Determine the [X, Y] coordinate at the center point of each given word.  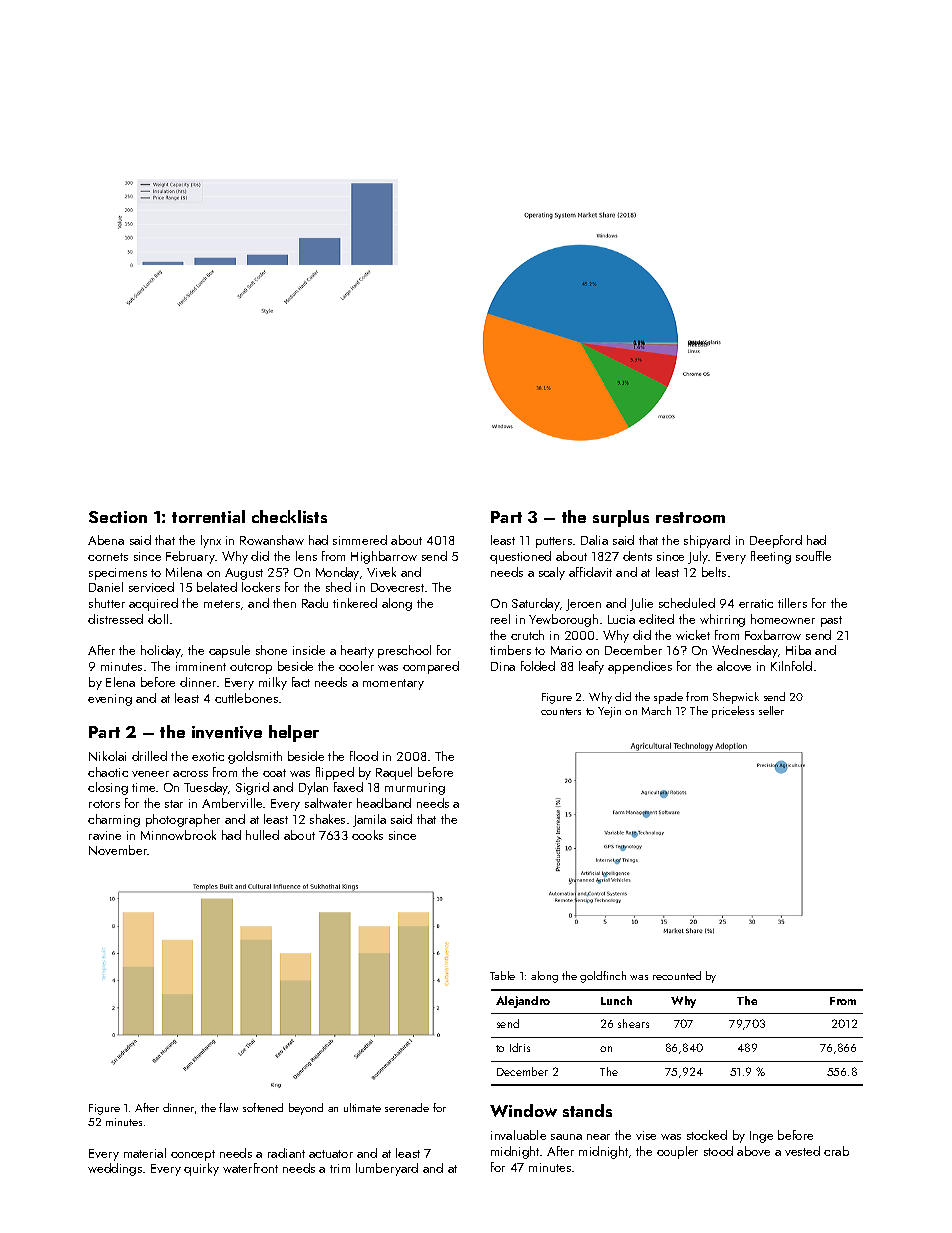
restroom [690, 517]
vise [646, 1135]
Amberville [232, 803]
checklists [289, 516]
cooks [367, 835]
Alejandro [523, 1002]
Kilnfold [791, 666]
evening [110, 700]
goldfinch [603, 977]
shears [633, 1023]
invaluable [518, 1135]
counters [561, 711]
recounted [677, 975]
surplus [621, 518]
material [145, 1153]
